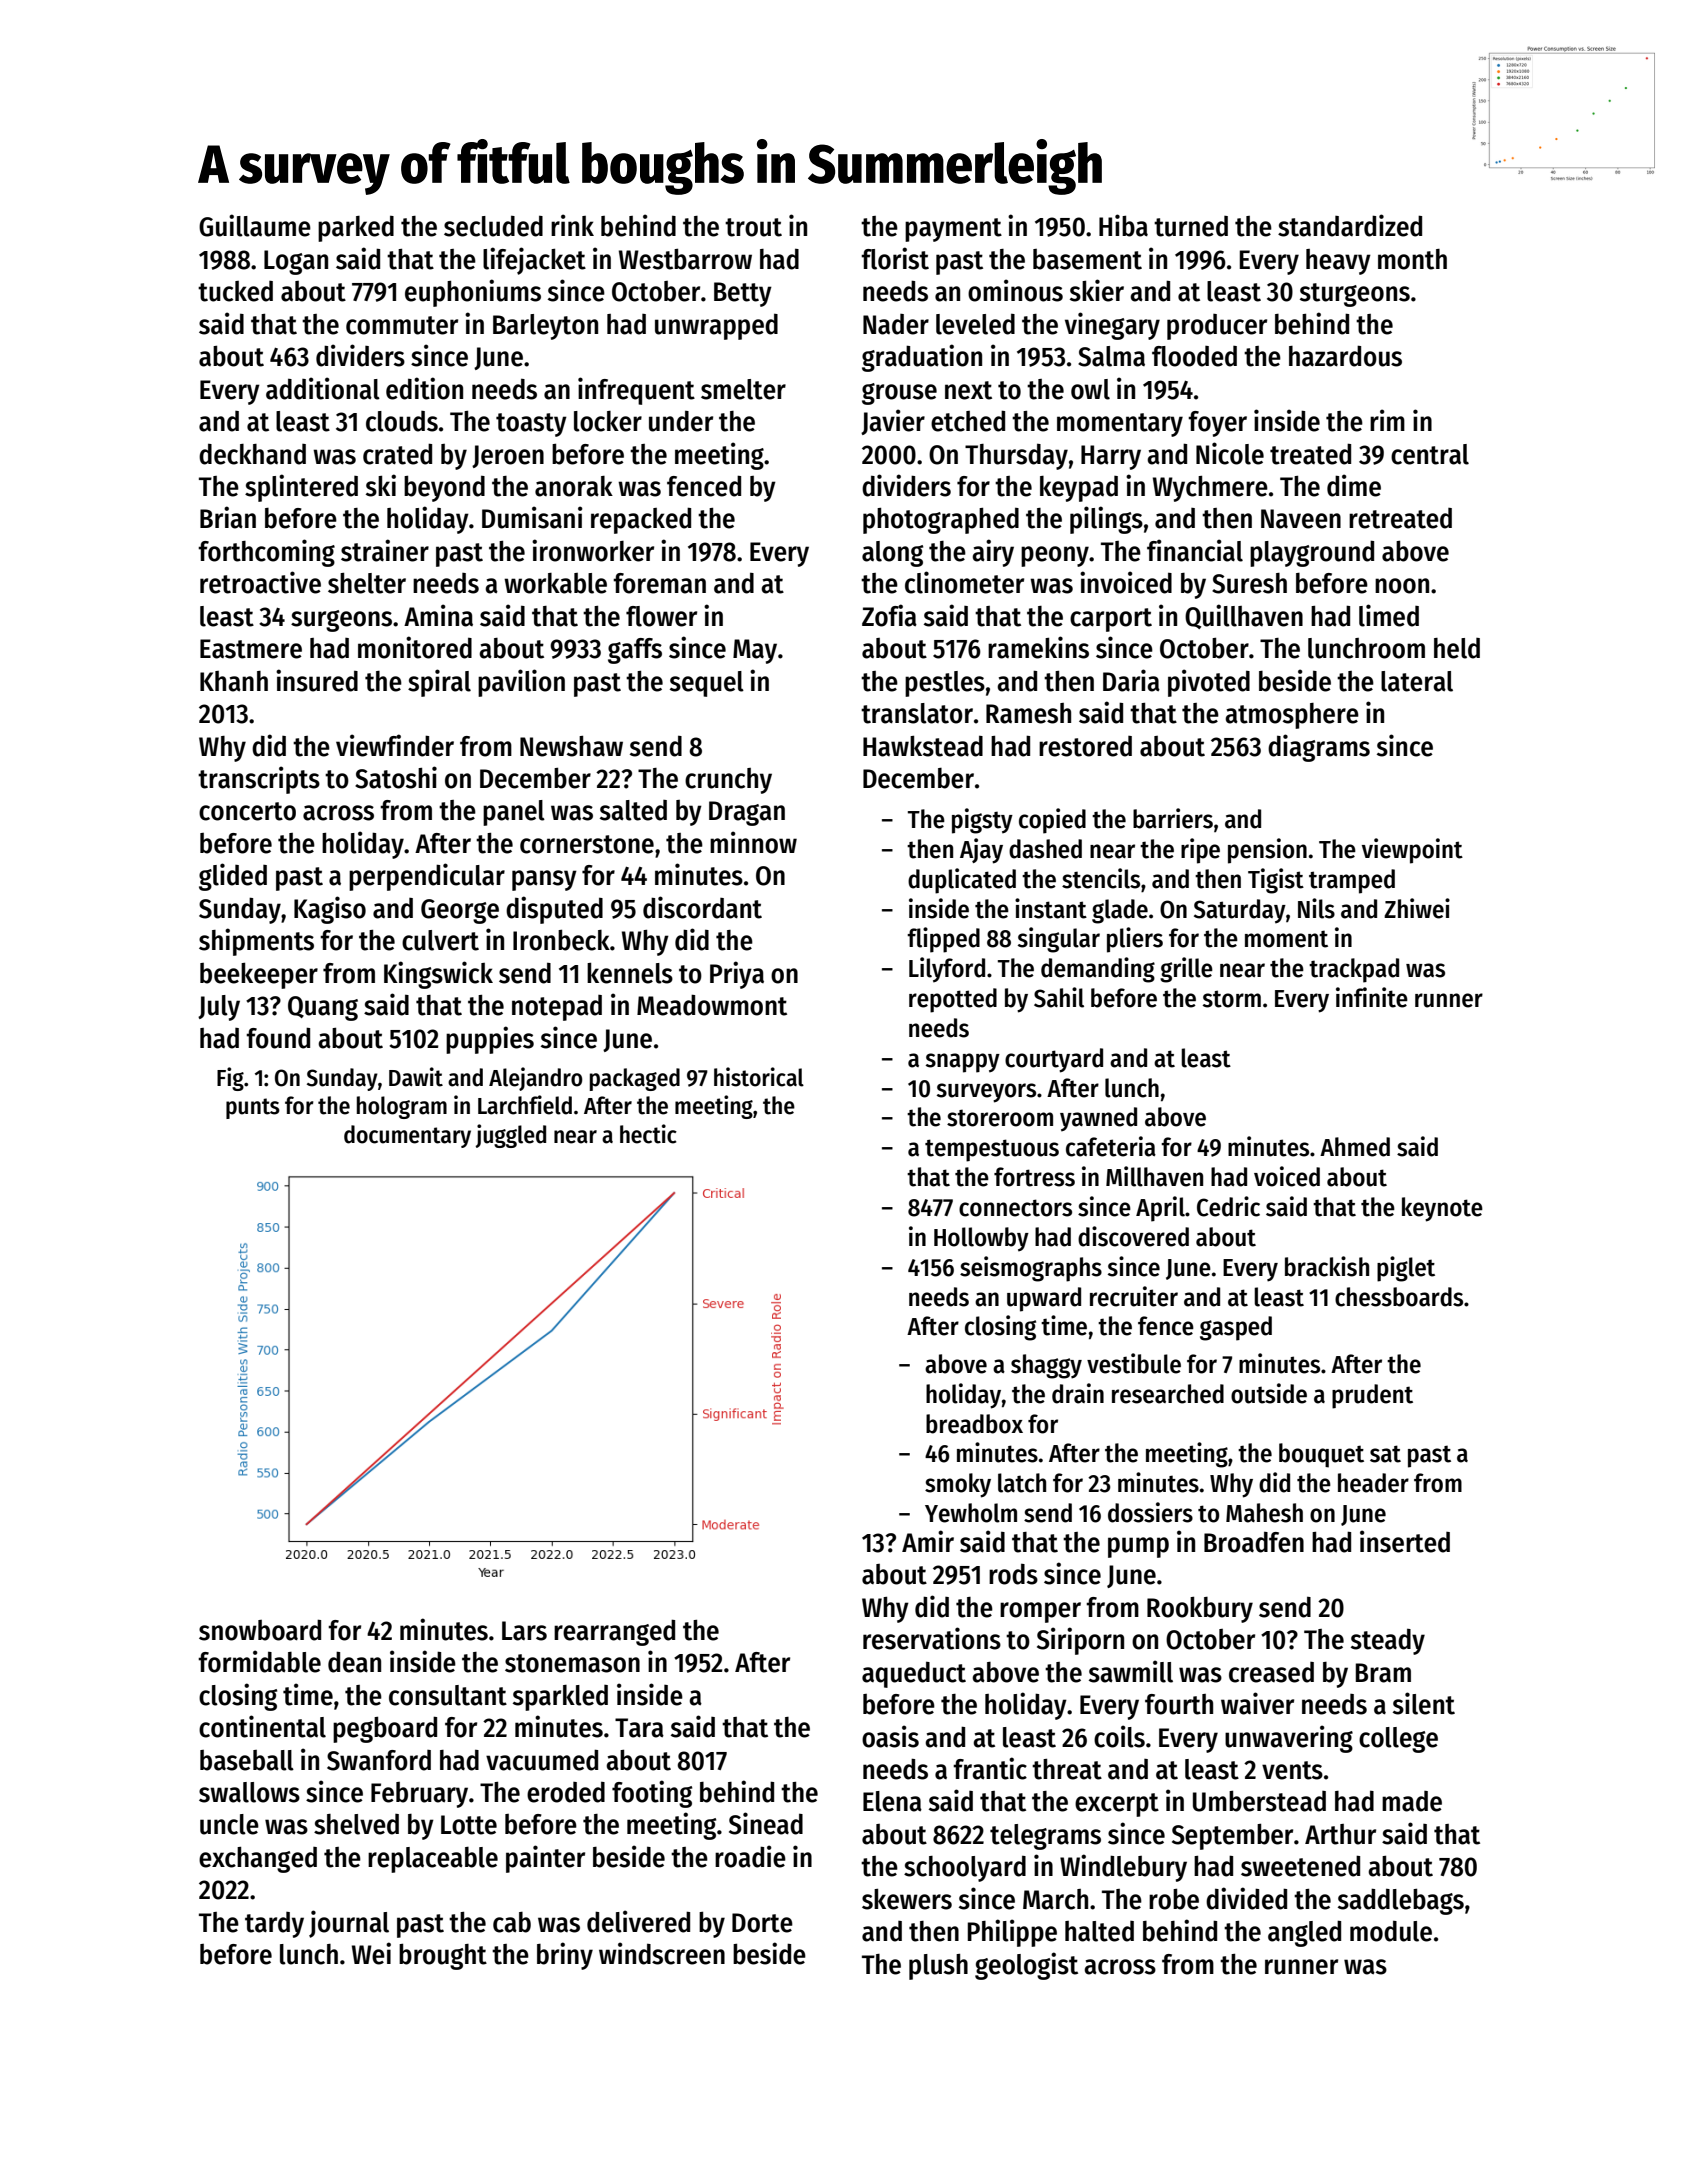  What do you see at coordinates (473, 293) in the document?
I see `euphoniums` at bounding box center [473, 293].
